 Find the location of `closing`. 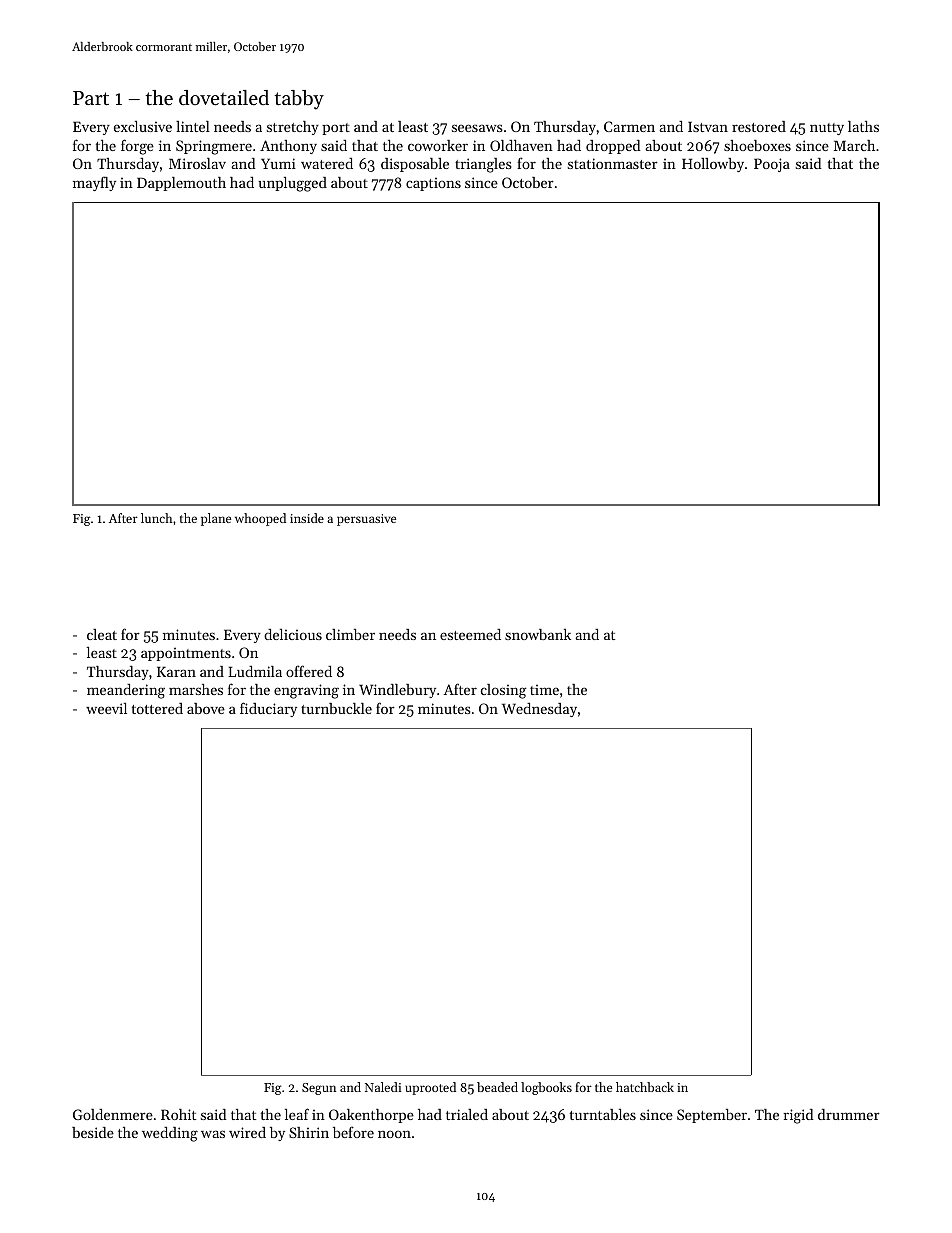

closing is located at coordinates (504, 691).
